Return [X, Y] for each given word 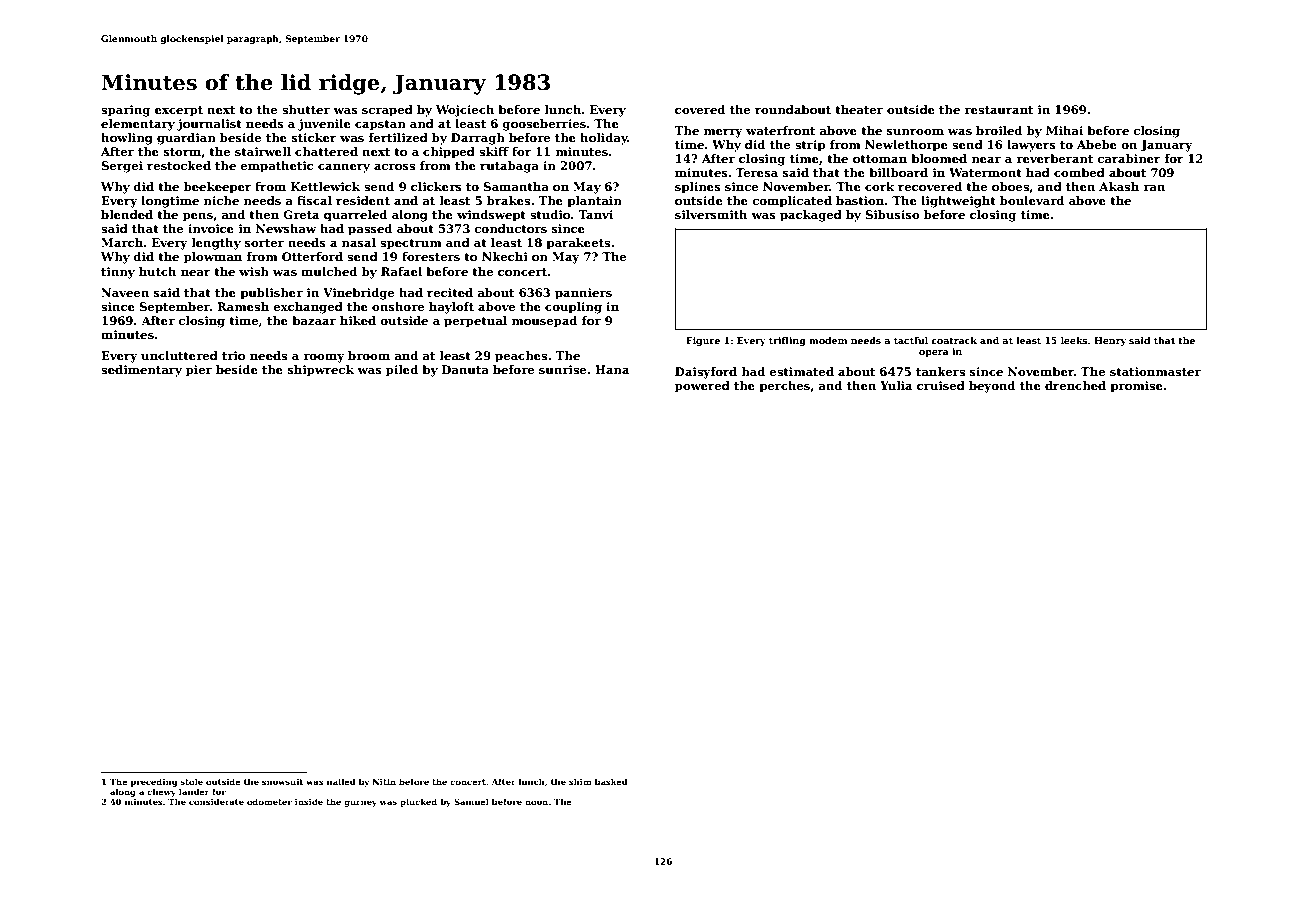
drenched [1075, 385]
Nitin [384, 782]
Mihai [1064, 130]
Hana [612, 369]
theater [859, 109]
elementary [138, 125]
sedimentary [141, 371]
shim [580, 781]
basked [611, 781]
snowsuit [282, 782]
